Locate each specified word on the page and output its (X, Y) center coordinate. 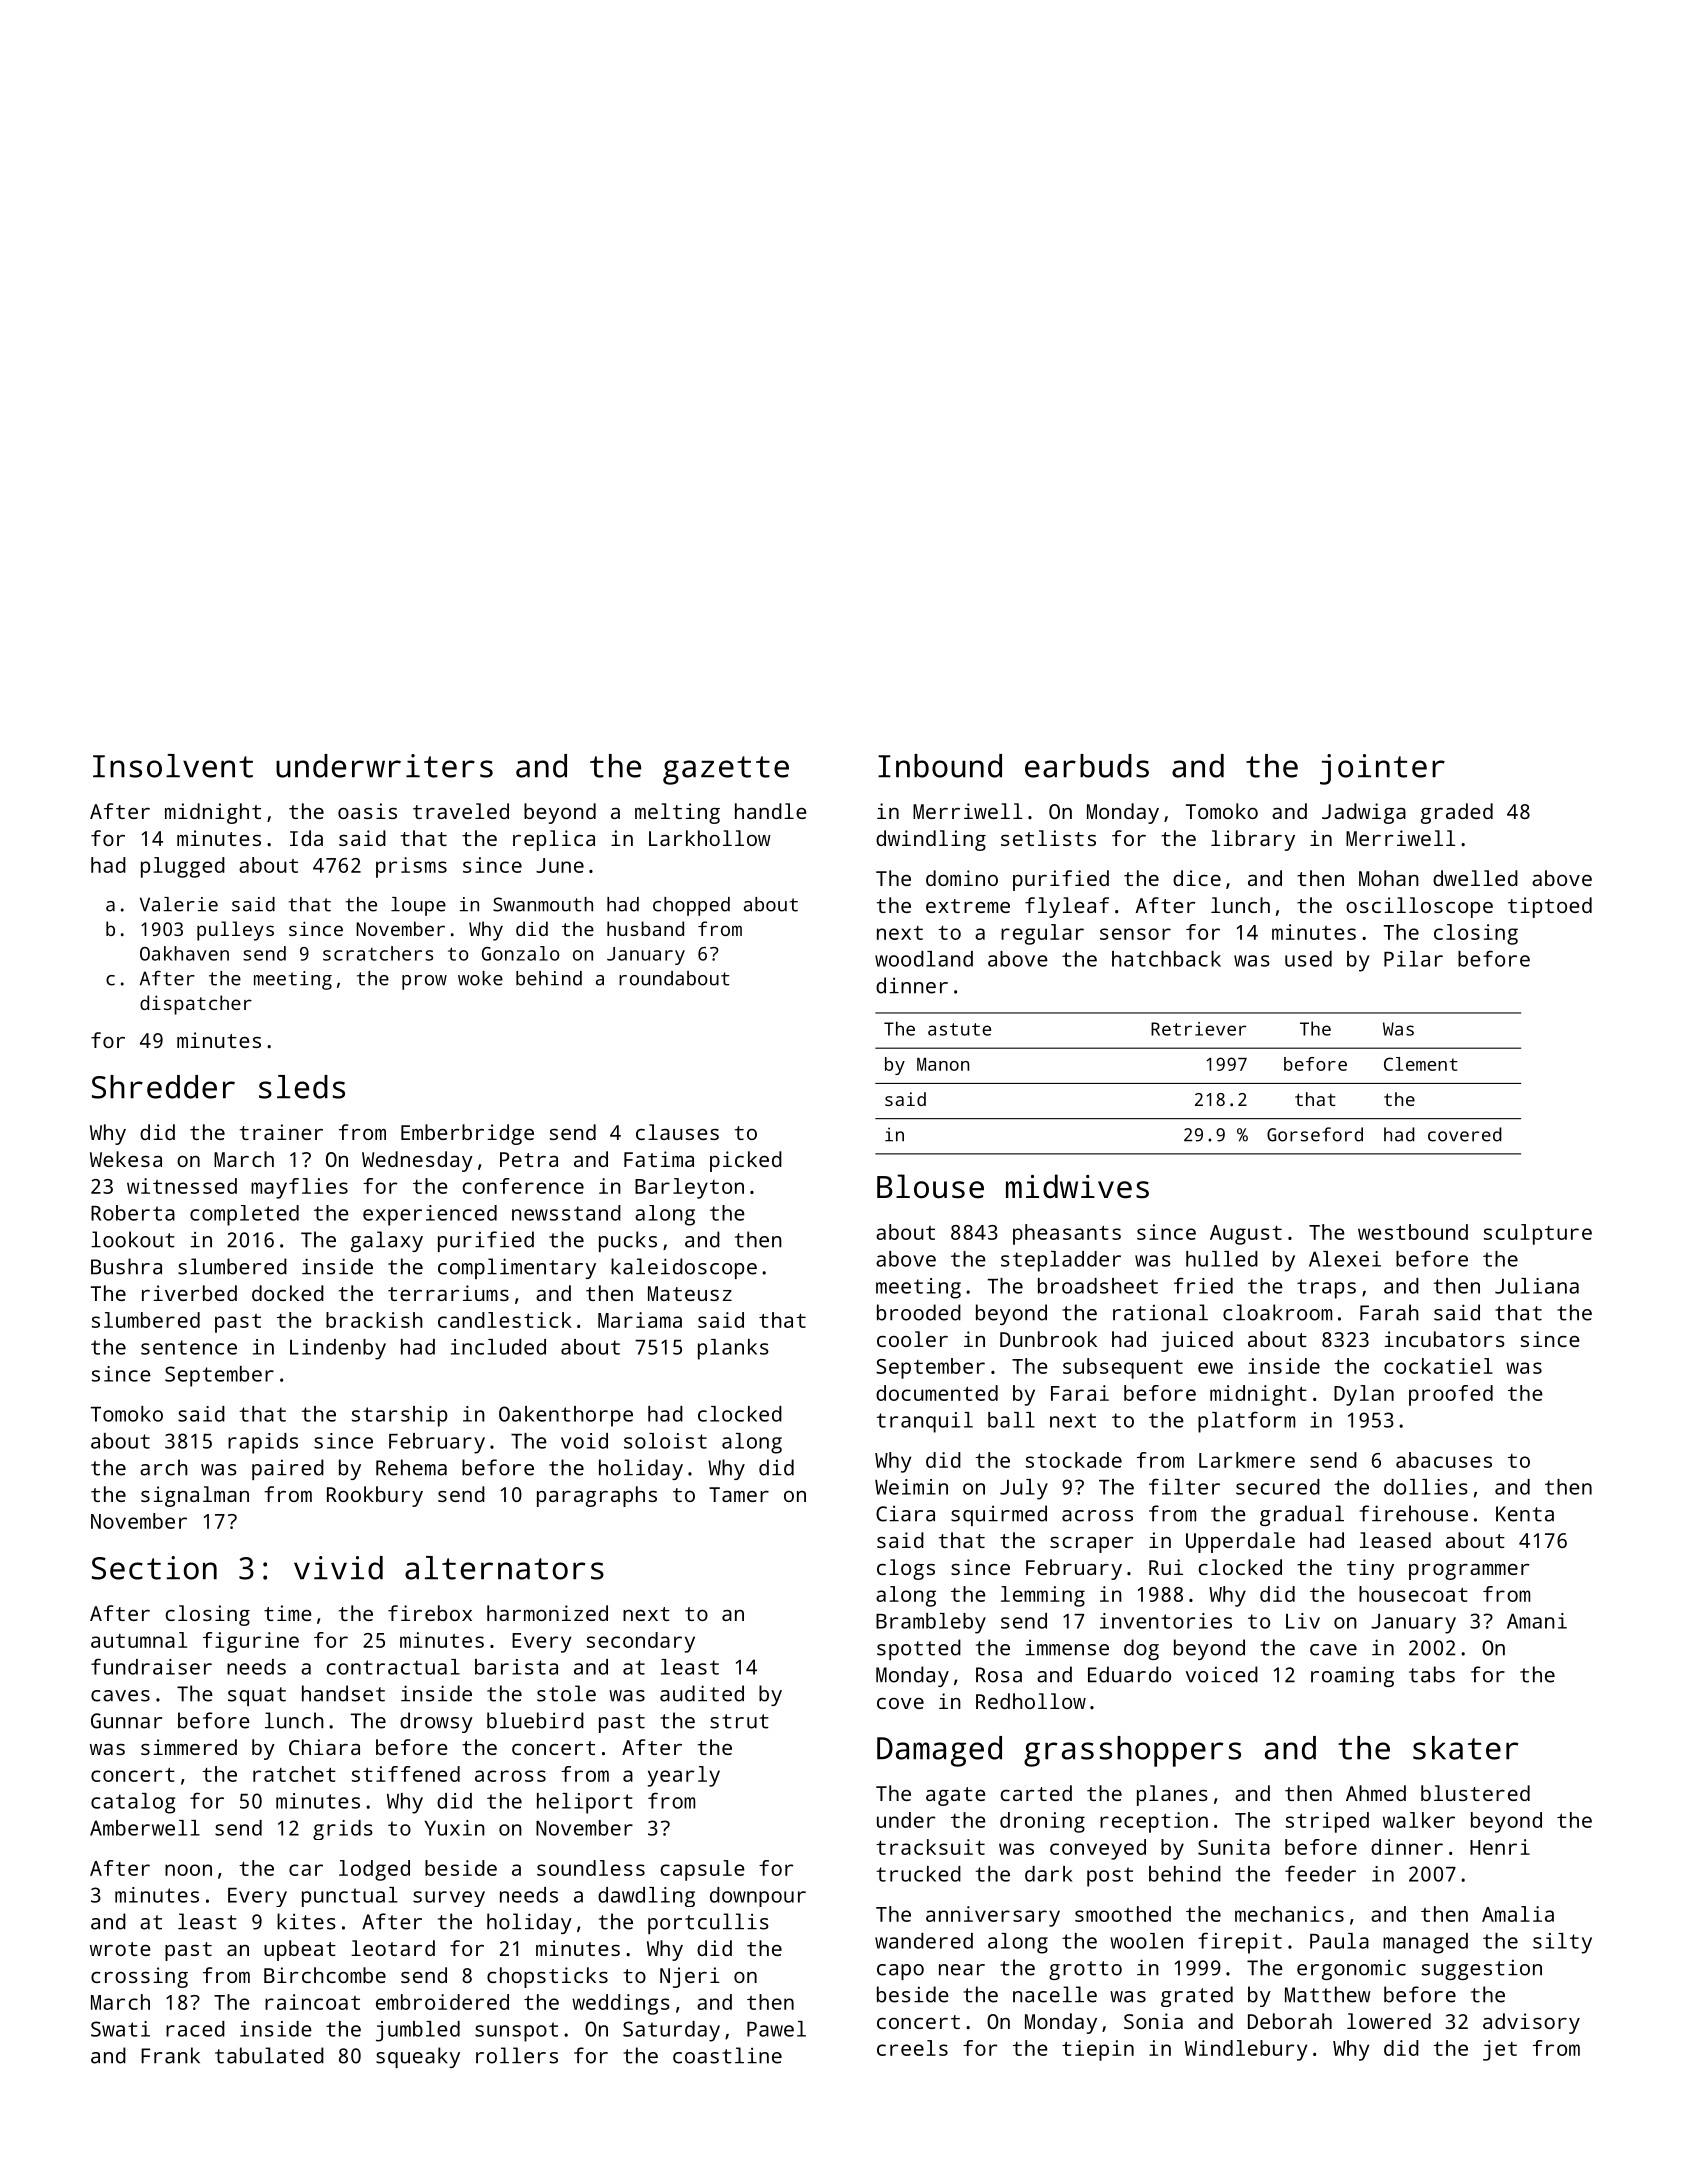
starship (399, 1416)
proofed (1451, 1395)
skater (1466, 1748)
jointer (1382, 769)
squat (257, 1696)
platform (1246, 1422)
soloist (665, 1441)
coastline (727, 2055)
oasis (367, 811)
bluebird (535, 1720)
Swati (120, 2029)
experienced (430, 1215)
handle (771, 811)
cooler (912, 1339)
